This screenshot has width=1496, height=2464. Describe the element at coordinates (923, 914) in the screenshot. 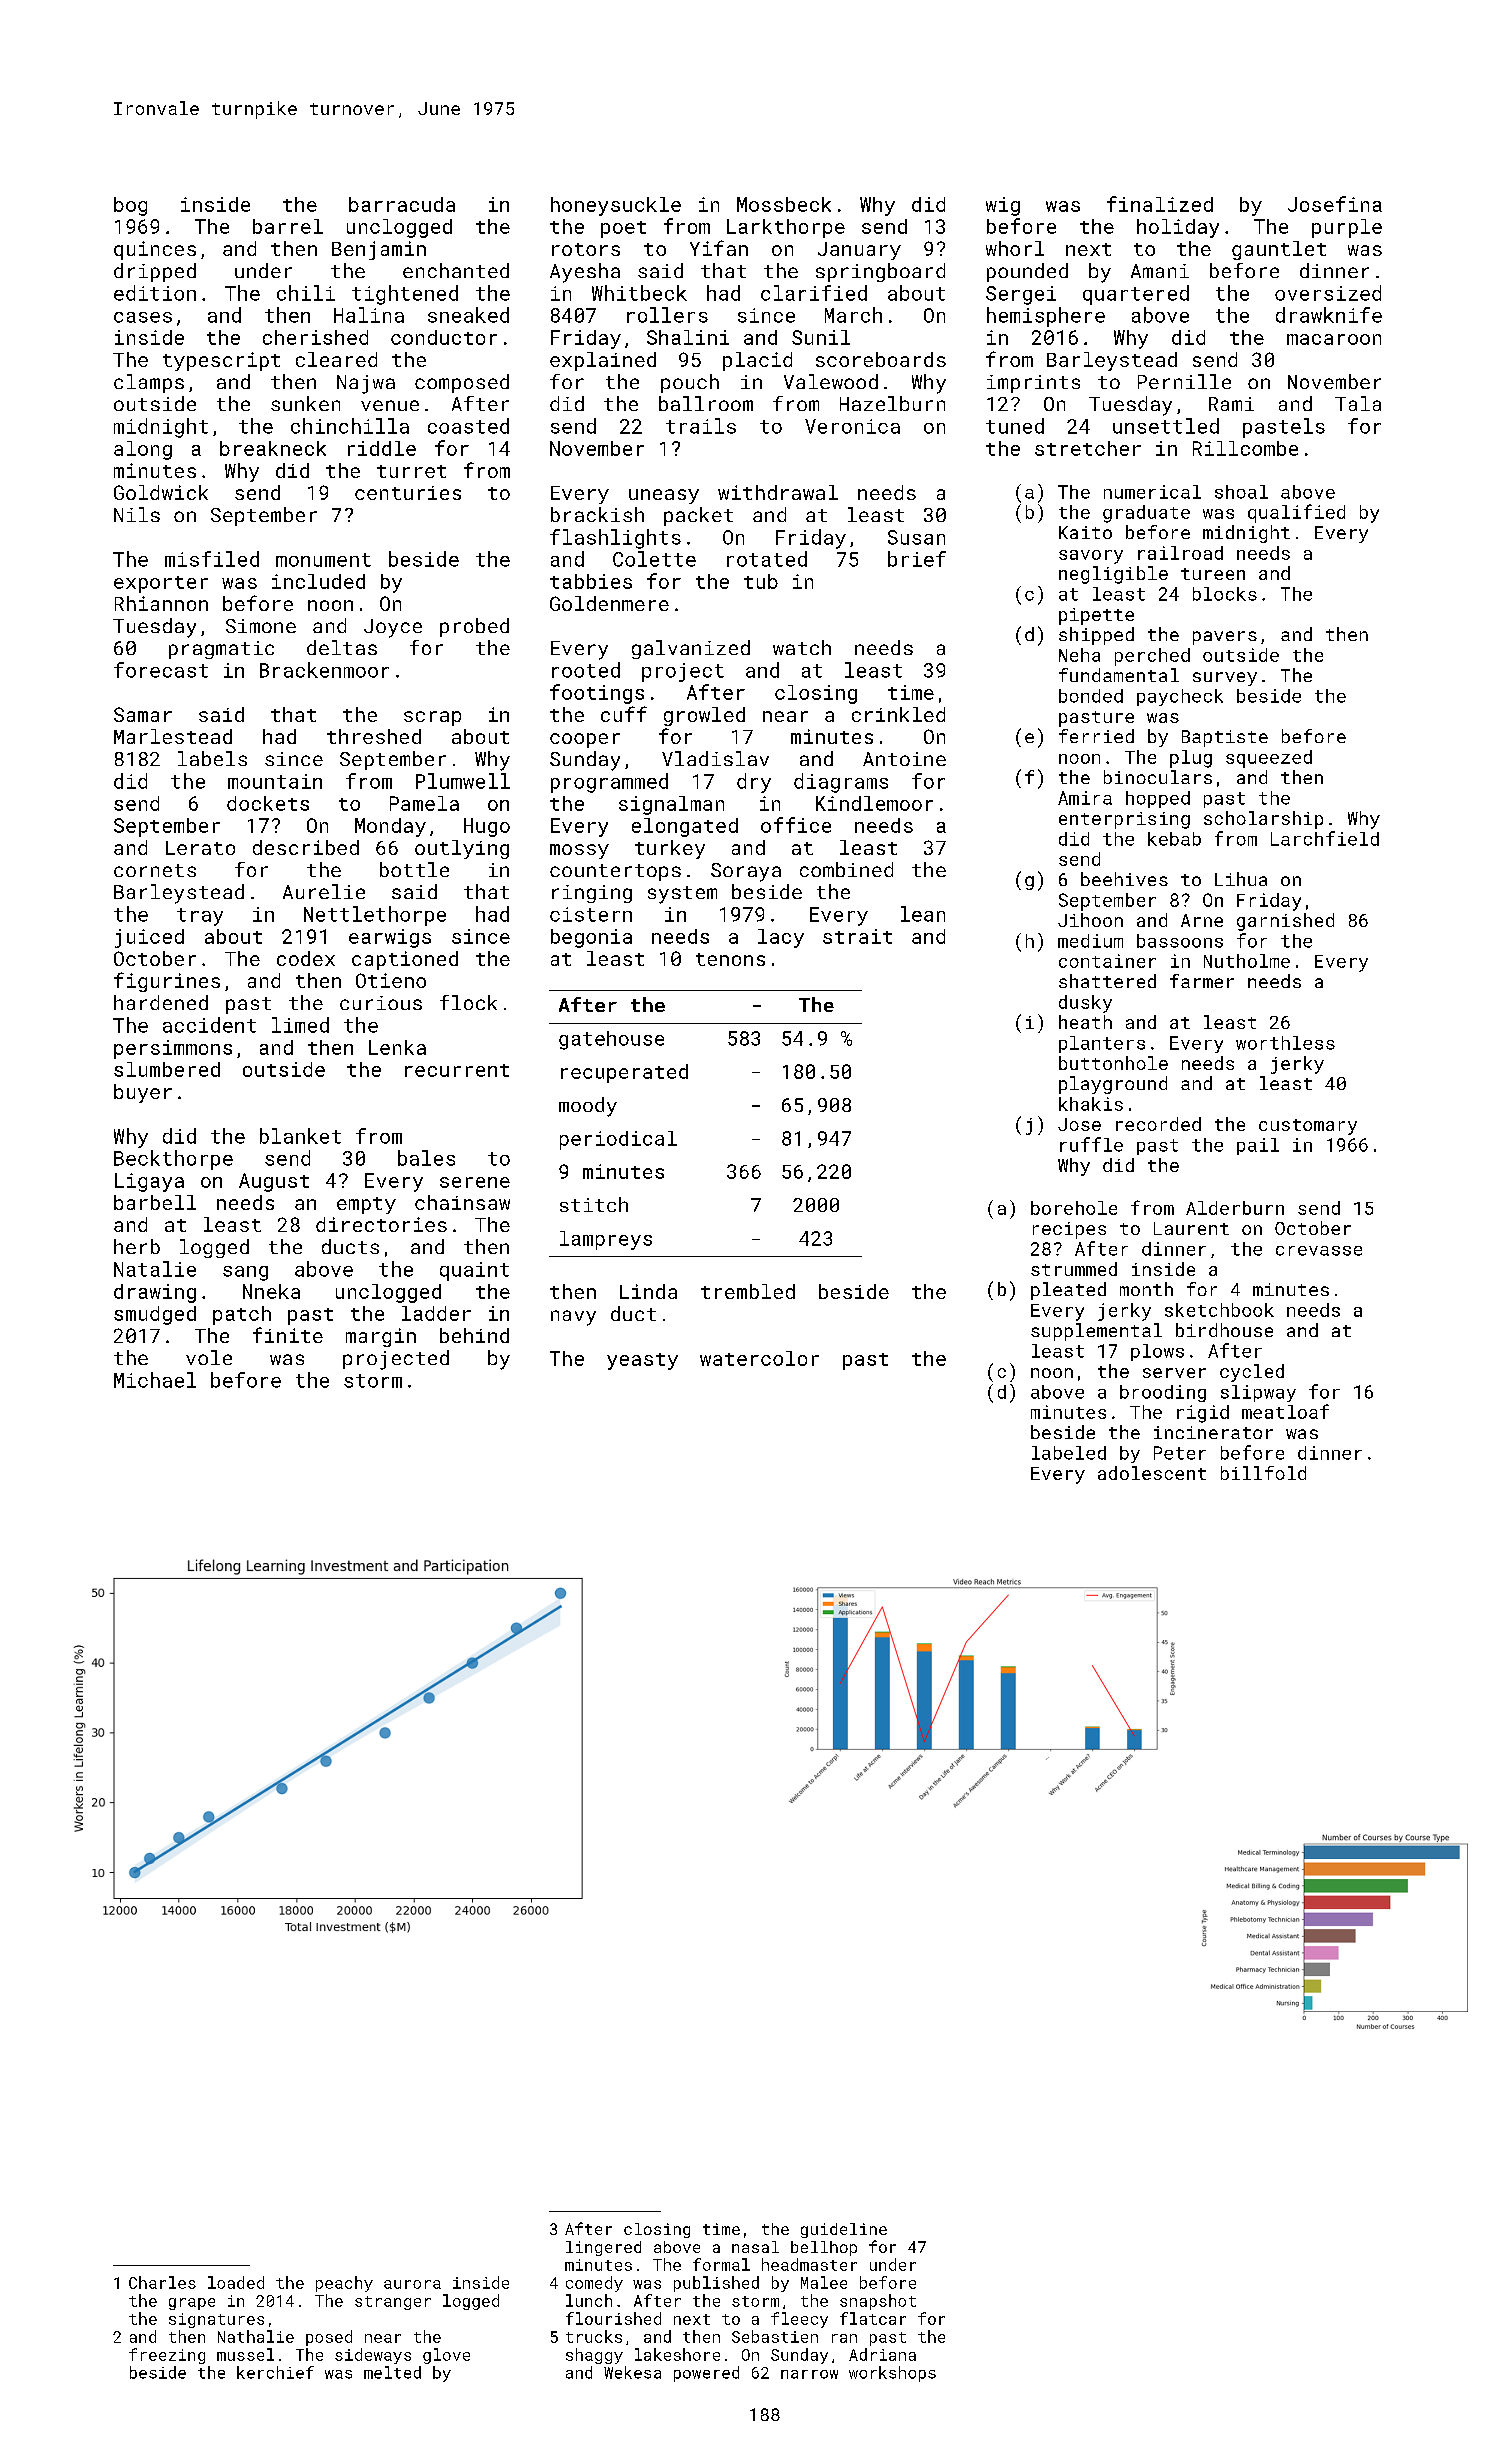

I see `lean` at that location.
